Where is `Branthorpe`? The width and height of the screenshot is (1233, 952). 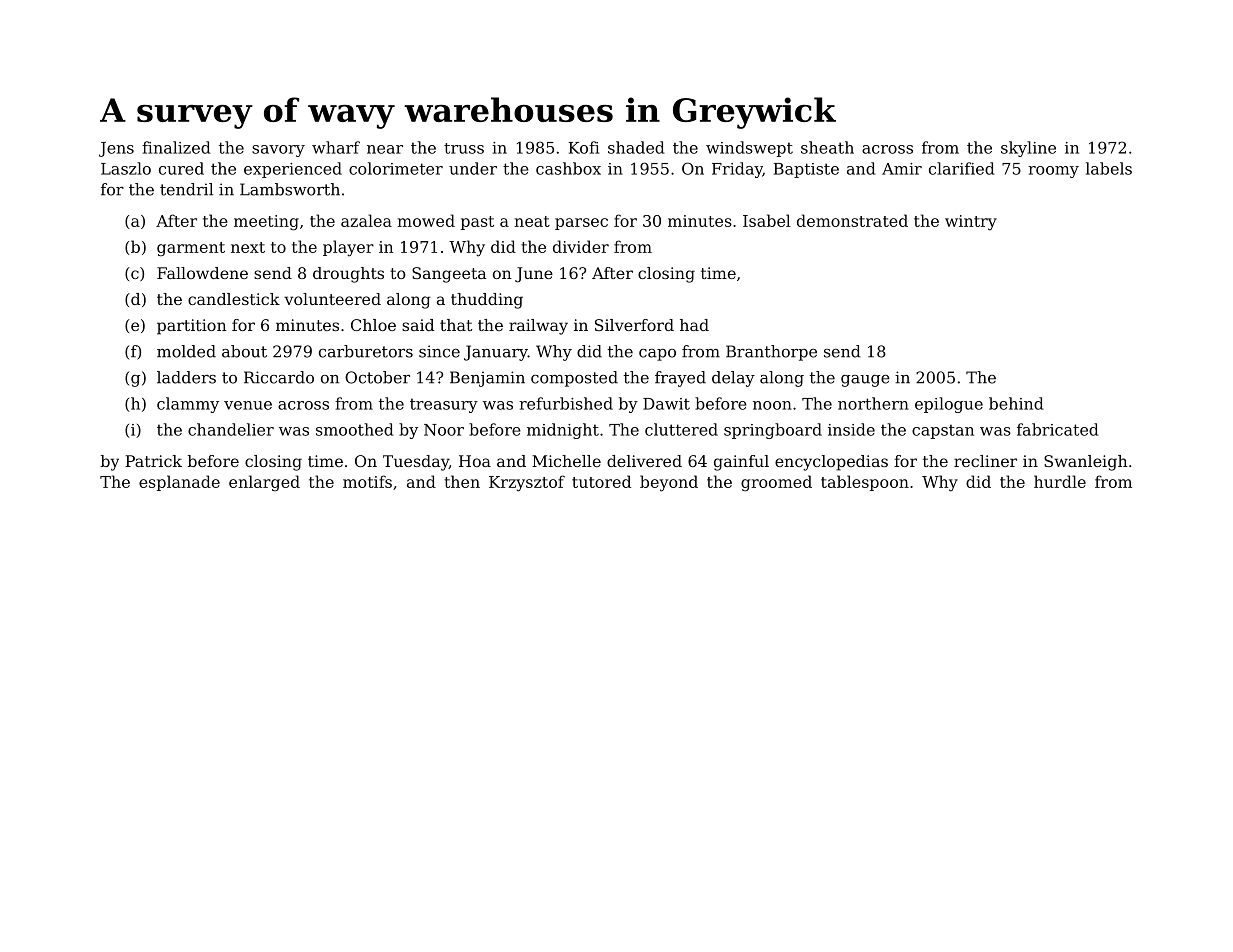
Branthorpe is located at coordinates (771, 353).
